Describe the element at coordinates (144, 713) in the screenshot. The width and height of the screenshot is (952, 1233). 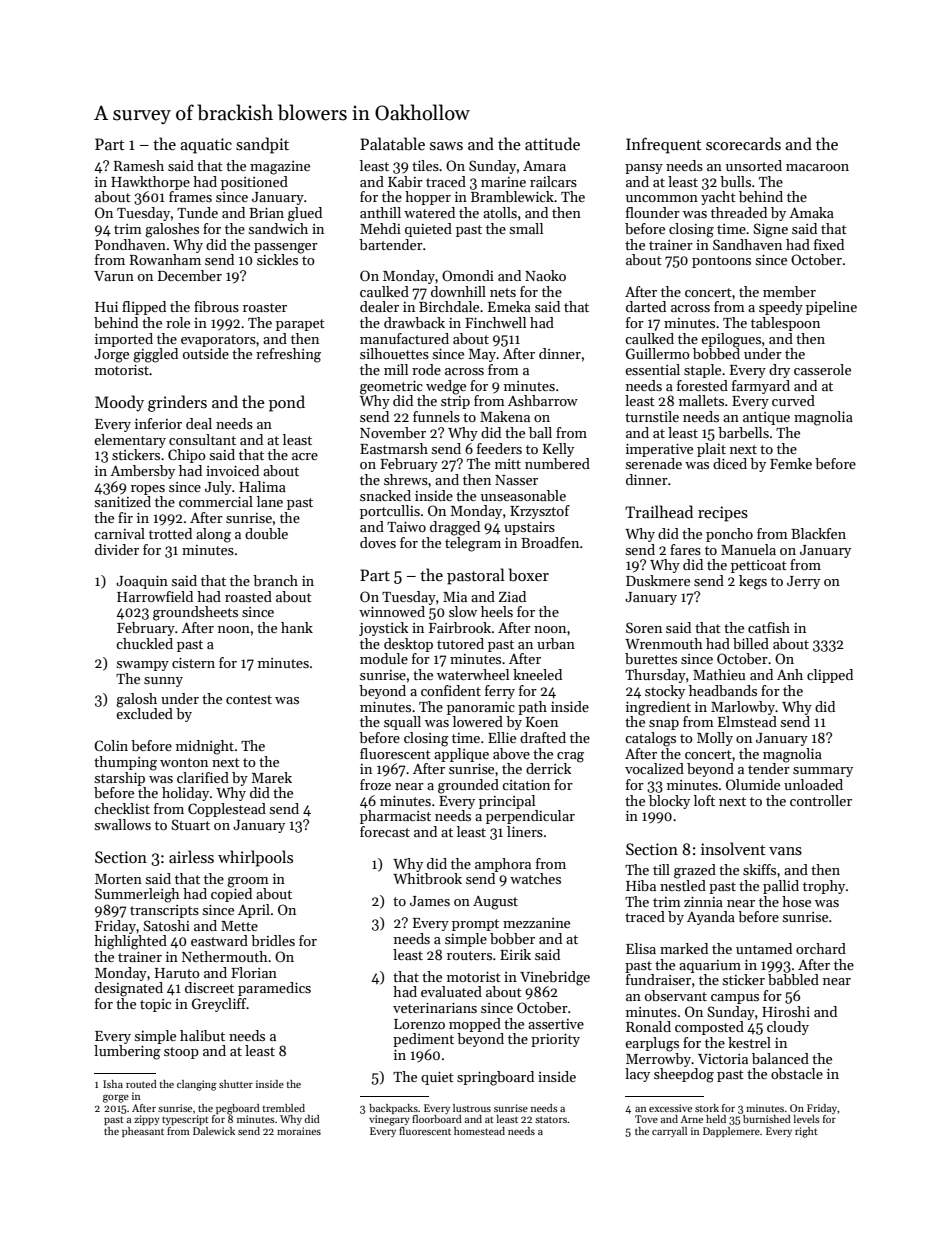
I see `excluded` at that location.
